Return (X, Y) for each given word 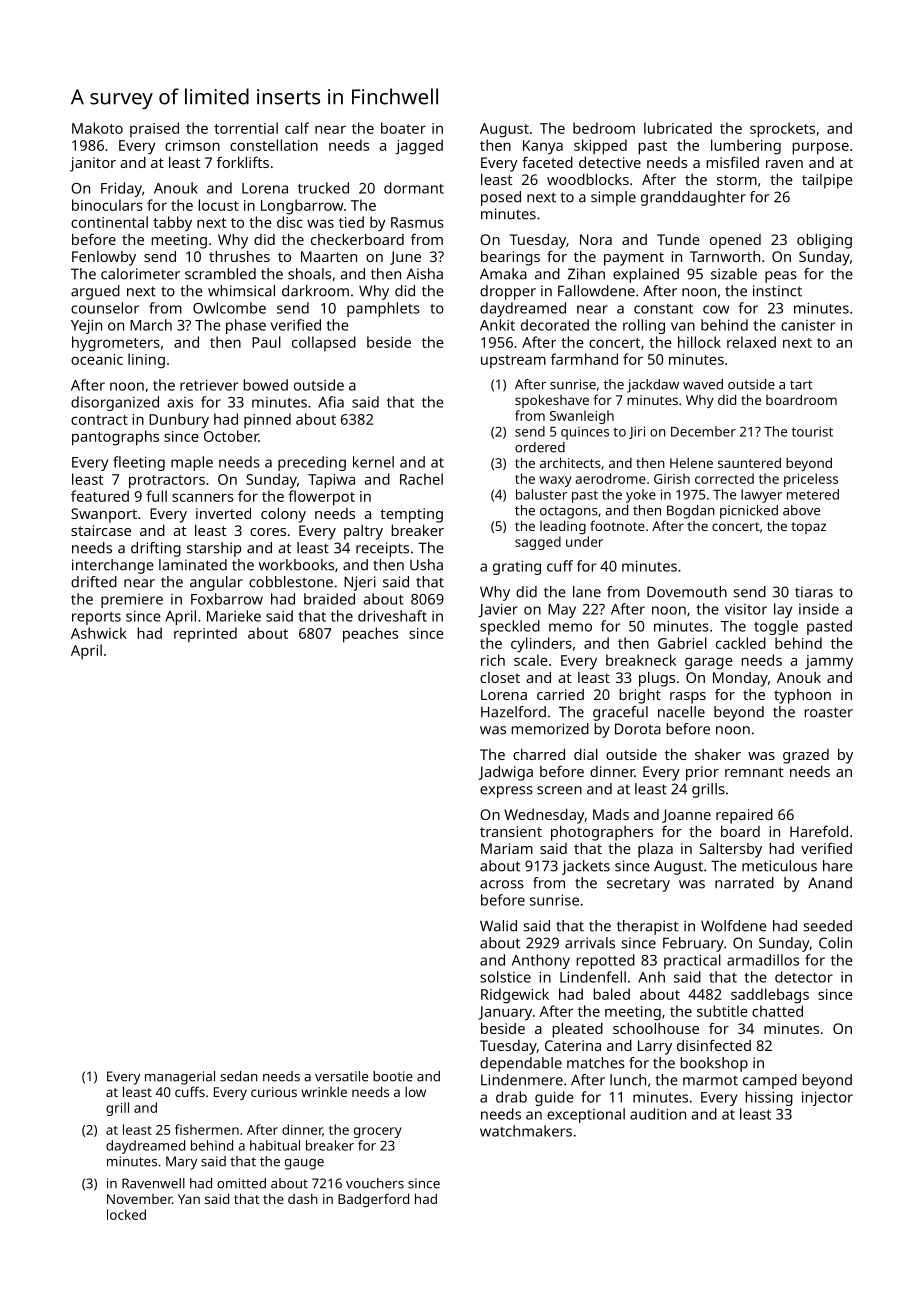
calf (297, 128)
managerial (180, 1078)
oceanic (97, 359)
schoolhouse (656, 1028)
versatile (341, 1076)
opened (735, 241)
